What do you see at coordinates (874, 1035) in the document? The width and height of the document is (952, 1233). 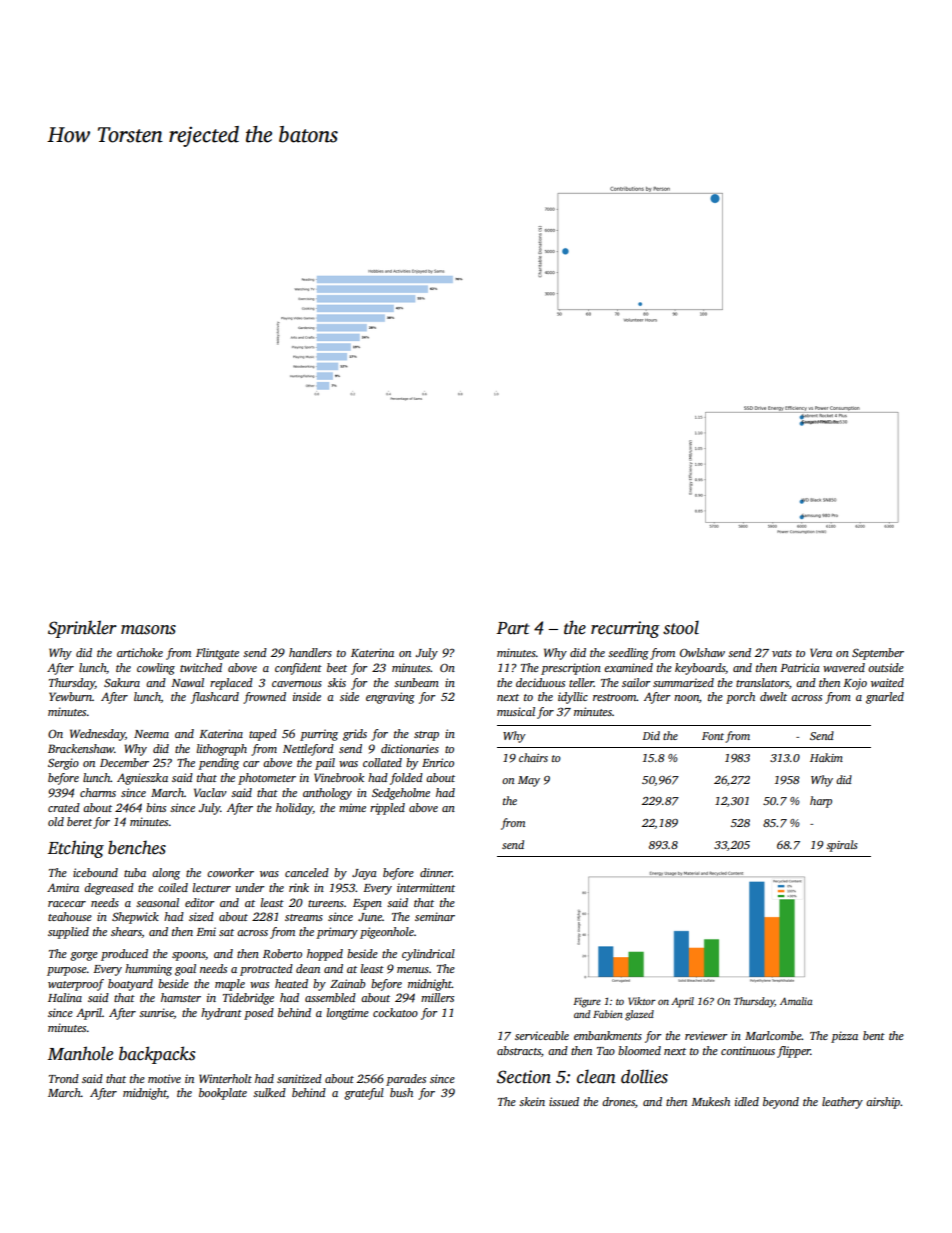 I see `bent` at bounding box center [874, 1035].
